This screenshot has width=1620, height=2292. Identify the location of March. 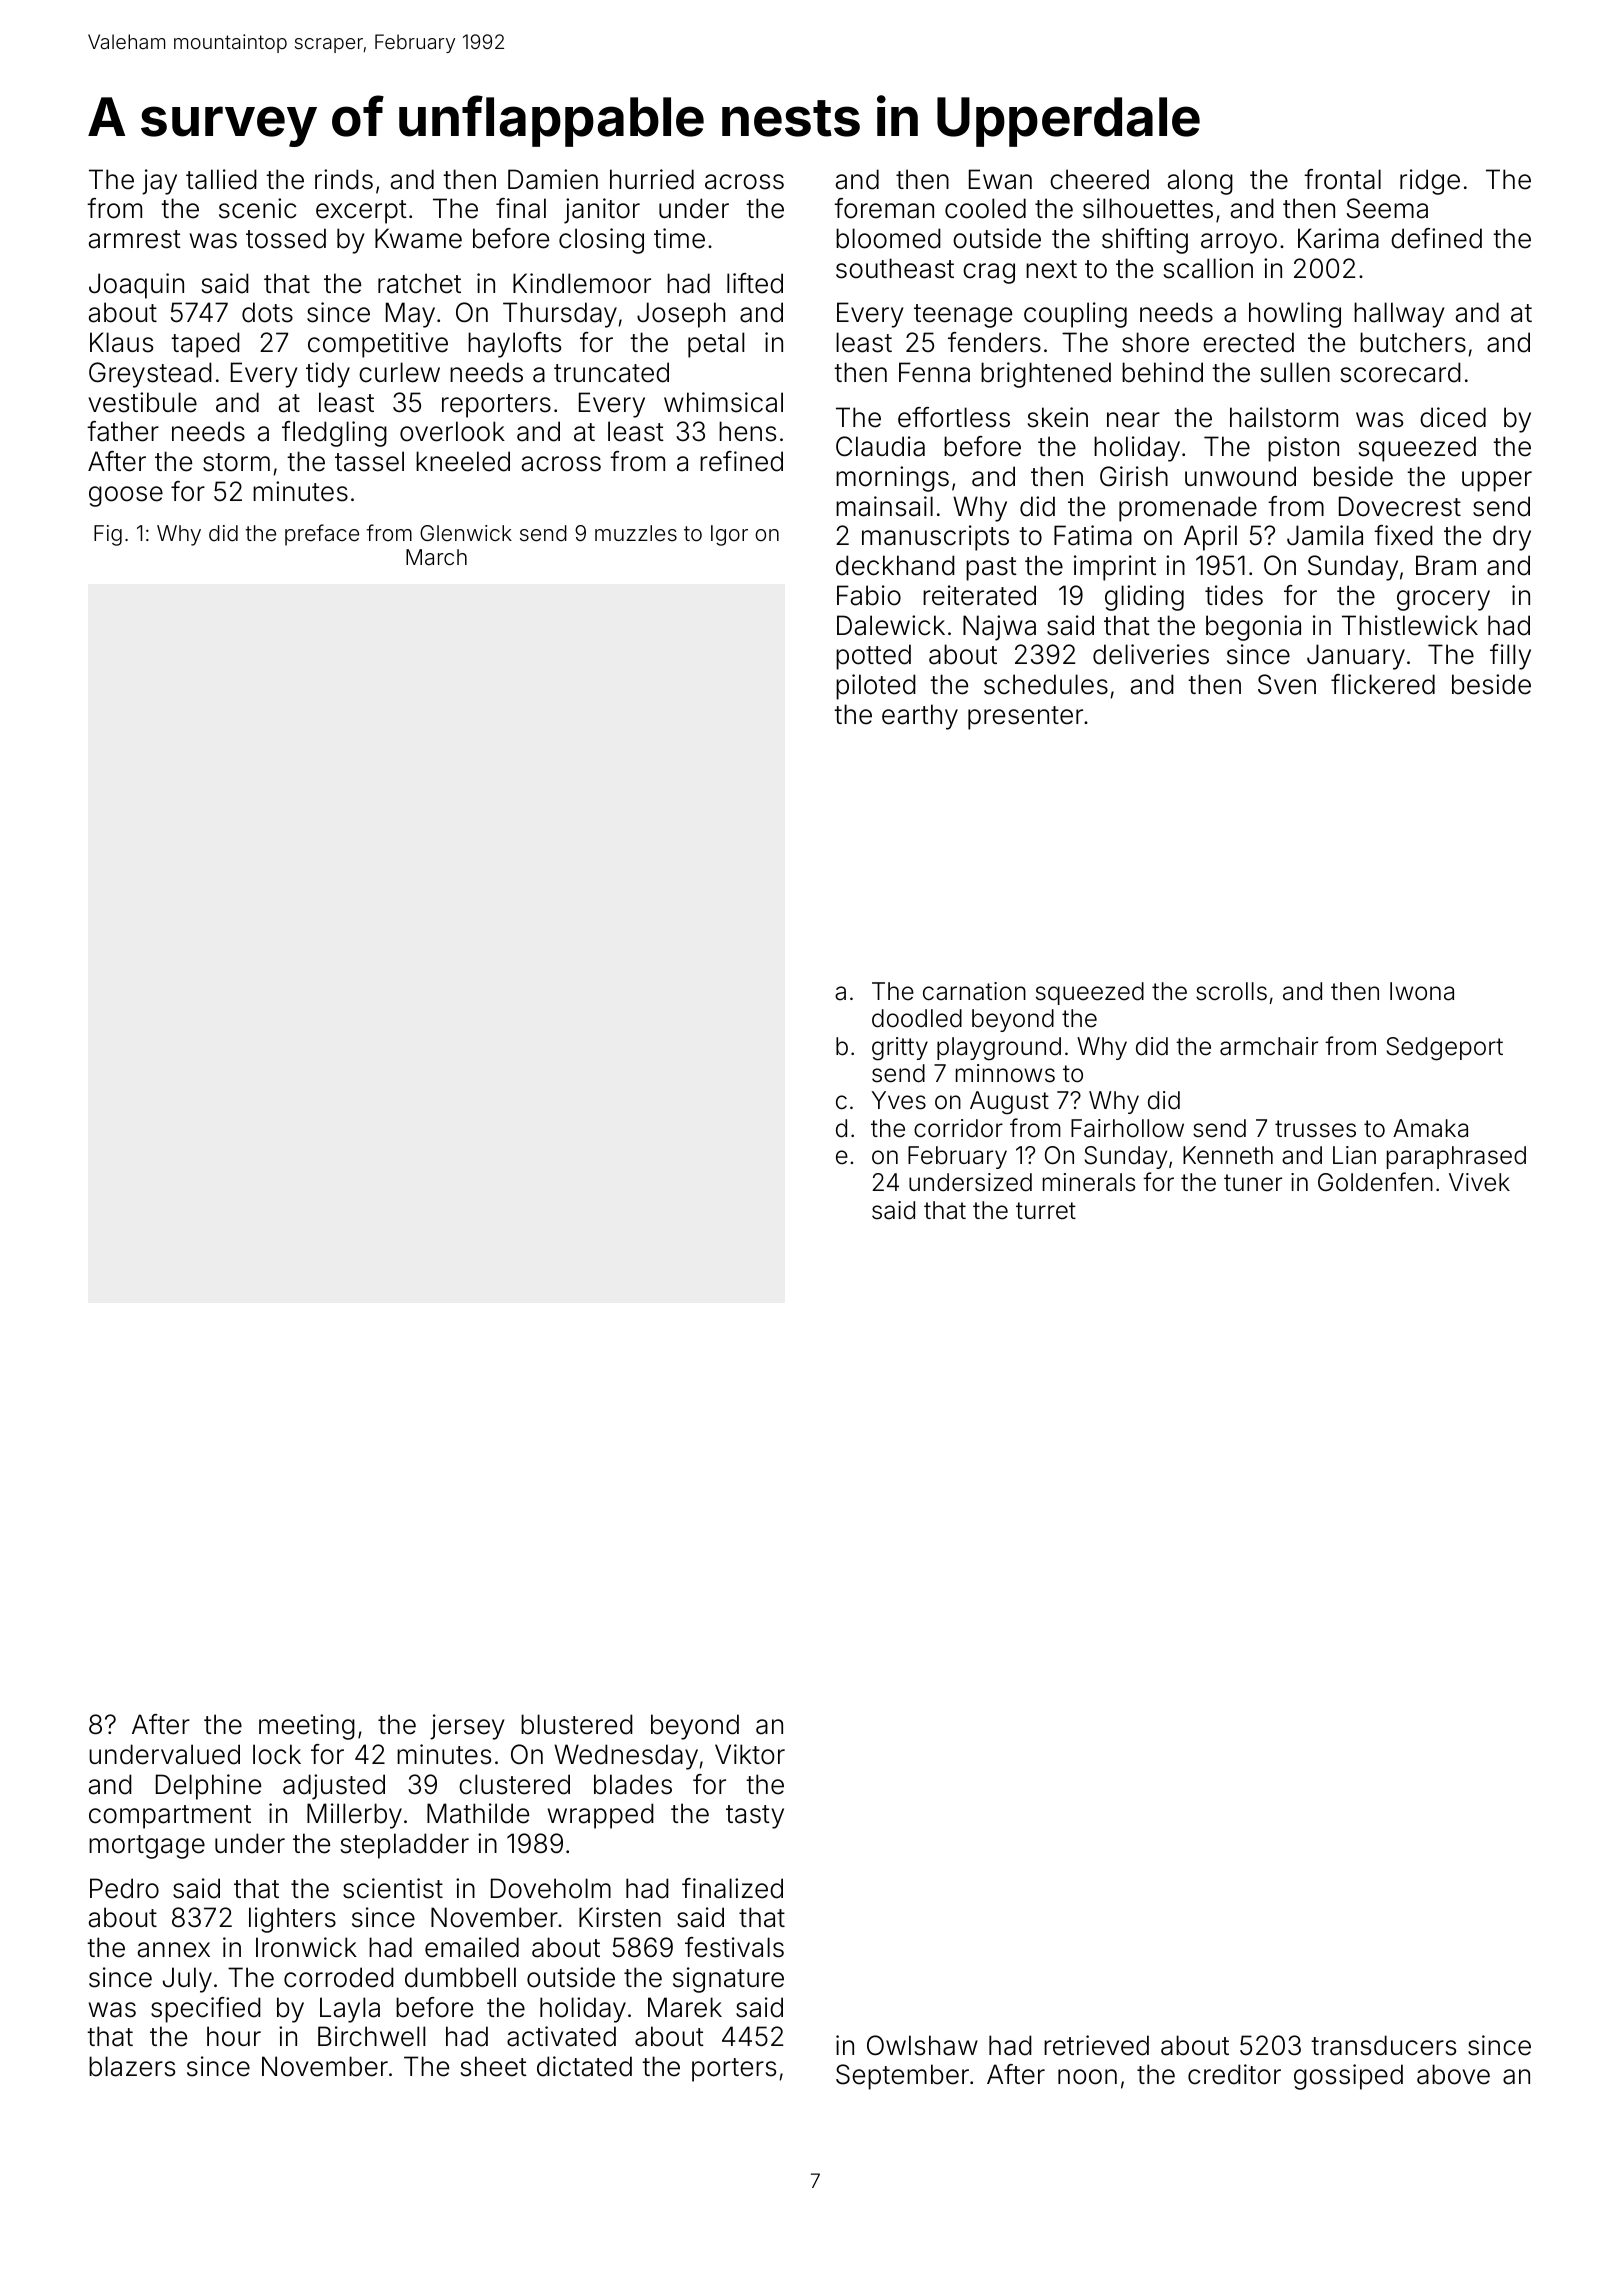
(436, 557).
